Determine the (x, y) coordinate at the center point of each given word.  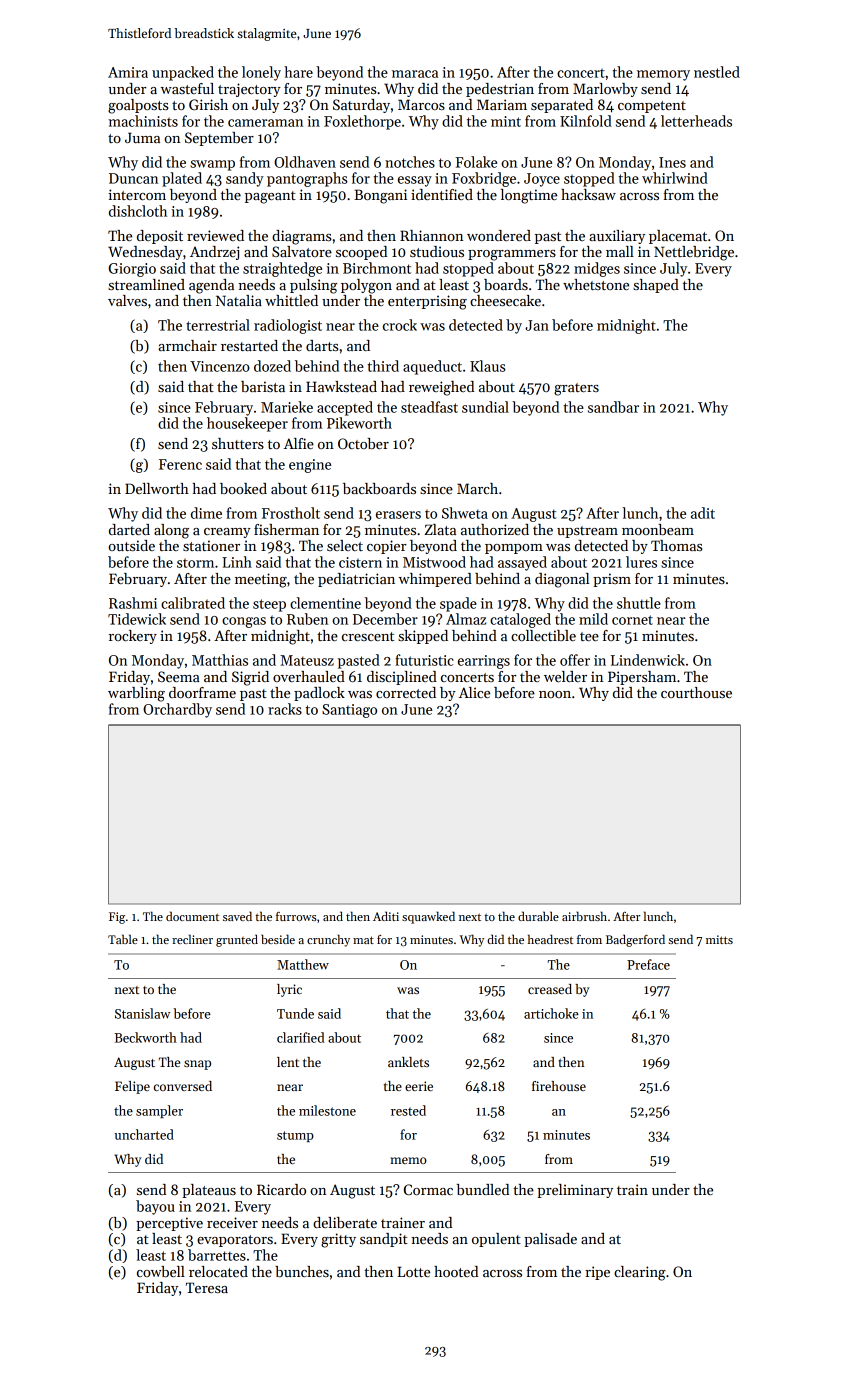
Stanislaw (142, 1013)
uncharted (144, 1134)
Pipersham (642, 678)
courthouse (696, 692)
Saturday (361, 106)
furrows (296, 916)
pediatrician (356, 580)
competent (652, 107)
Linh (237, 562)
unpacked (183, 73)
